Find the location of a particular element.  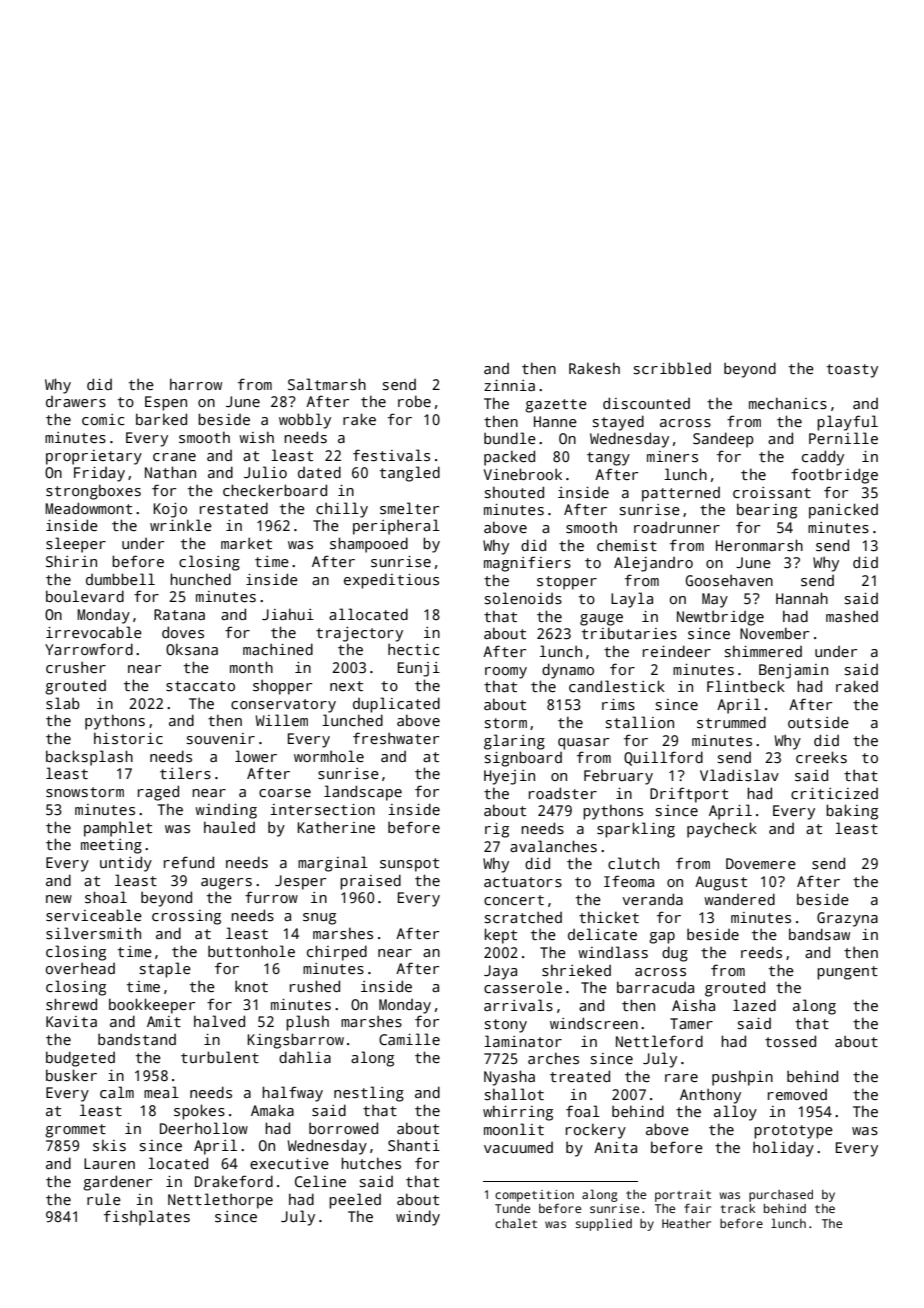

harrow is located at coordinates (196, 384).
